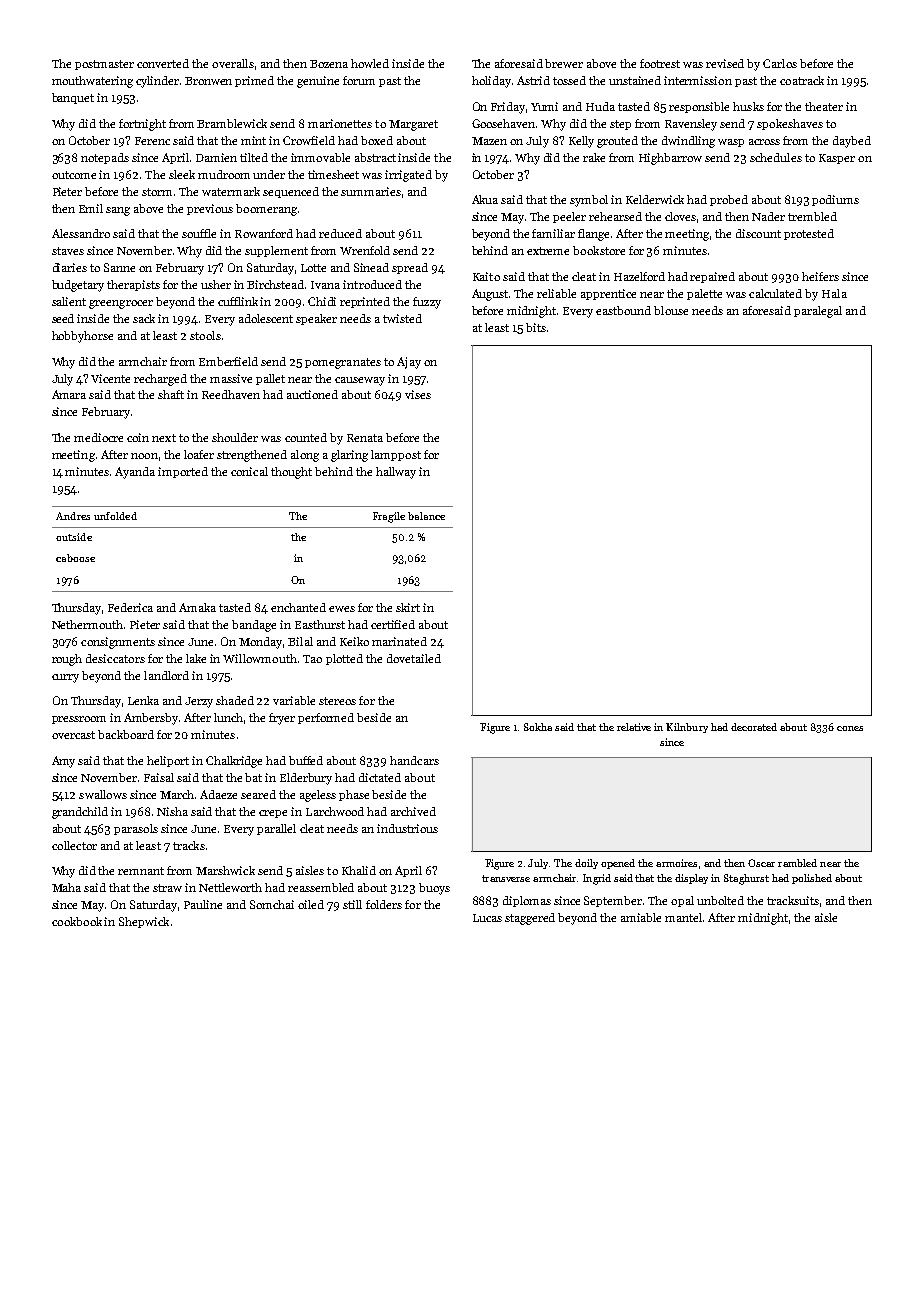 Image resolution: width=924 pixels, height=1308 pixels. Describe the element at coordinates (408, 176) in the screenshot. I see `irrigated` at that location.
